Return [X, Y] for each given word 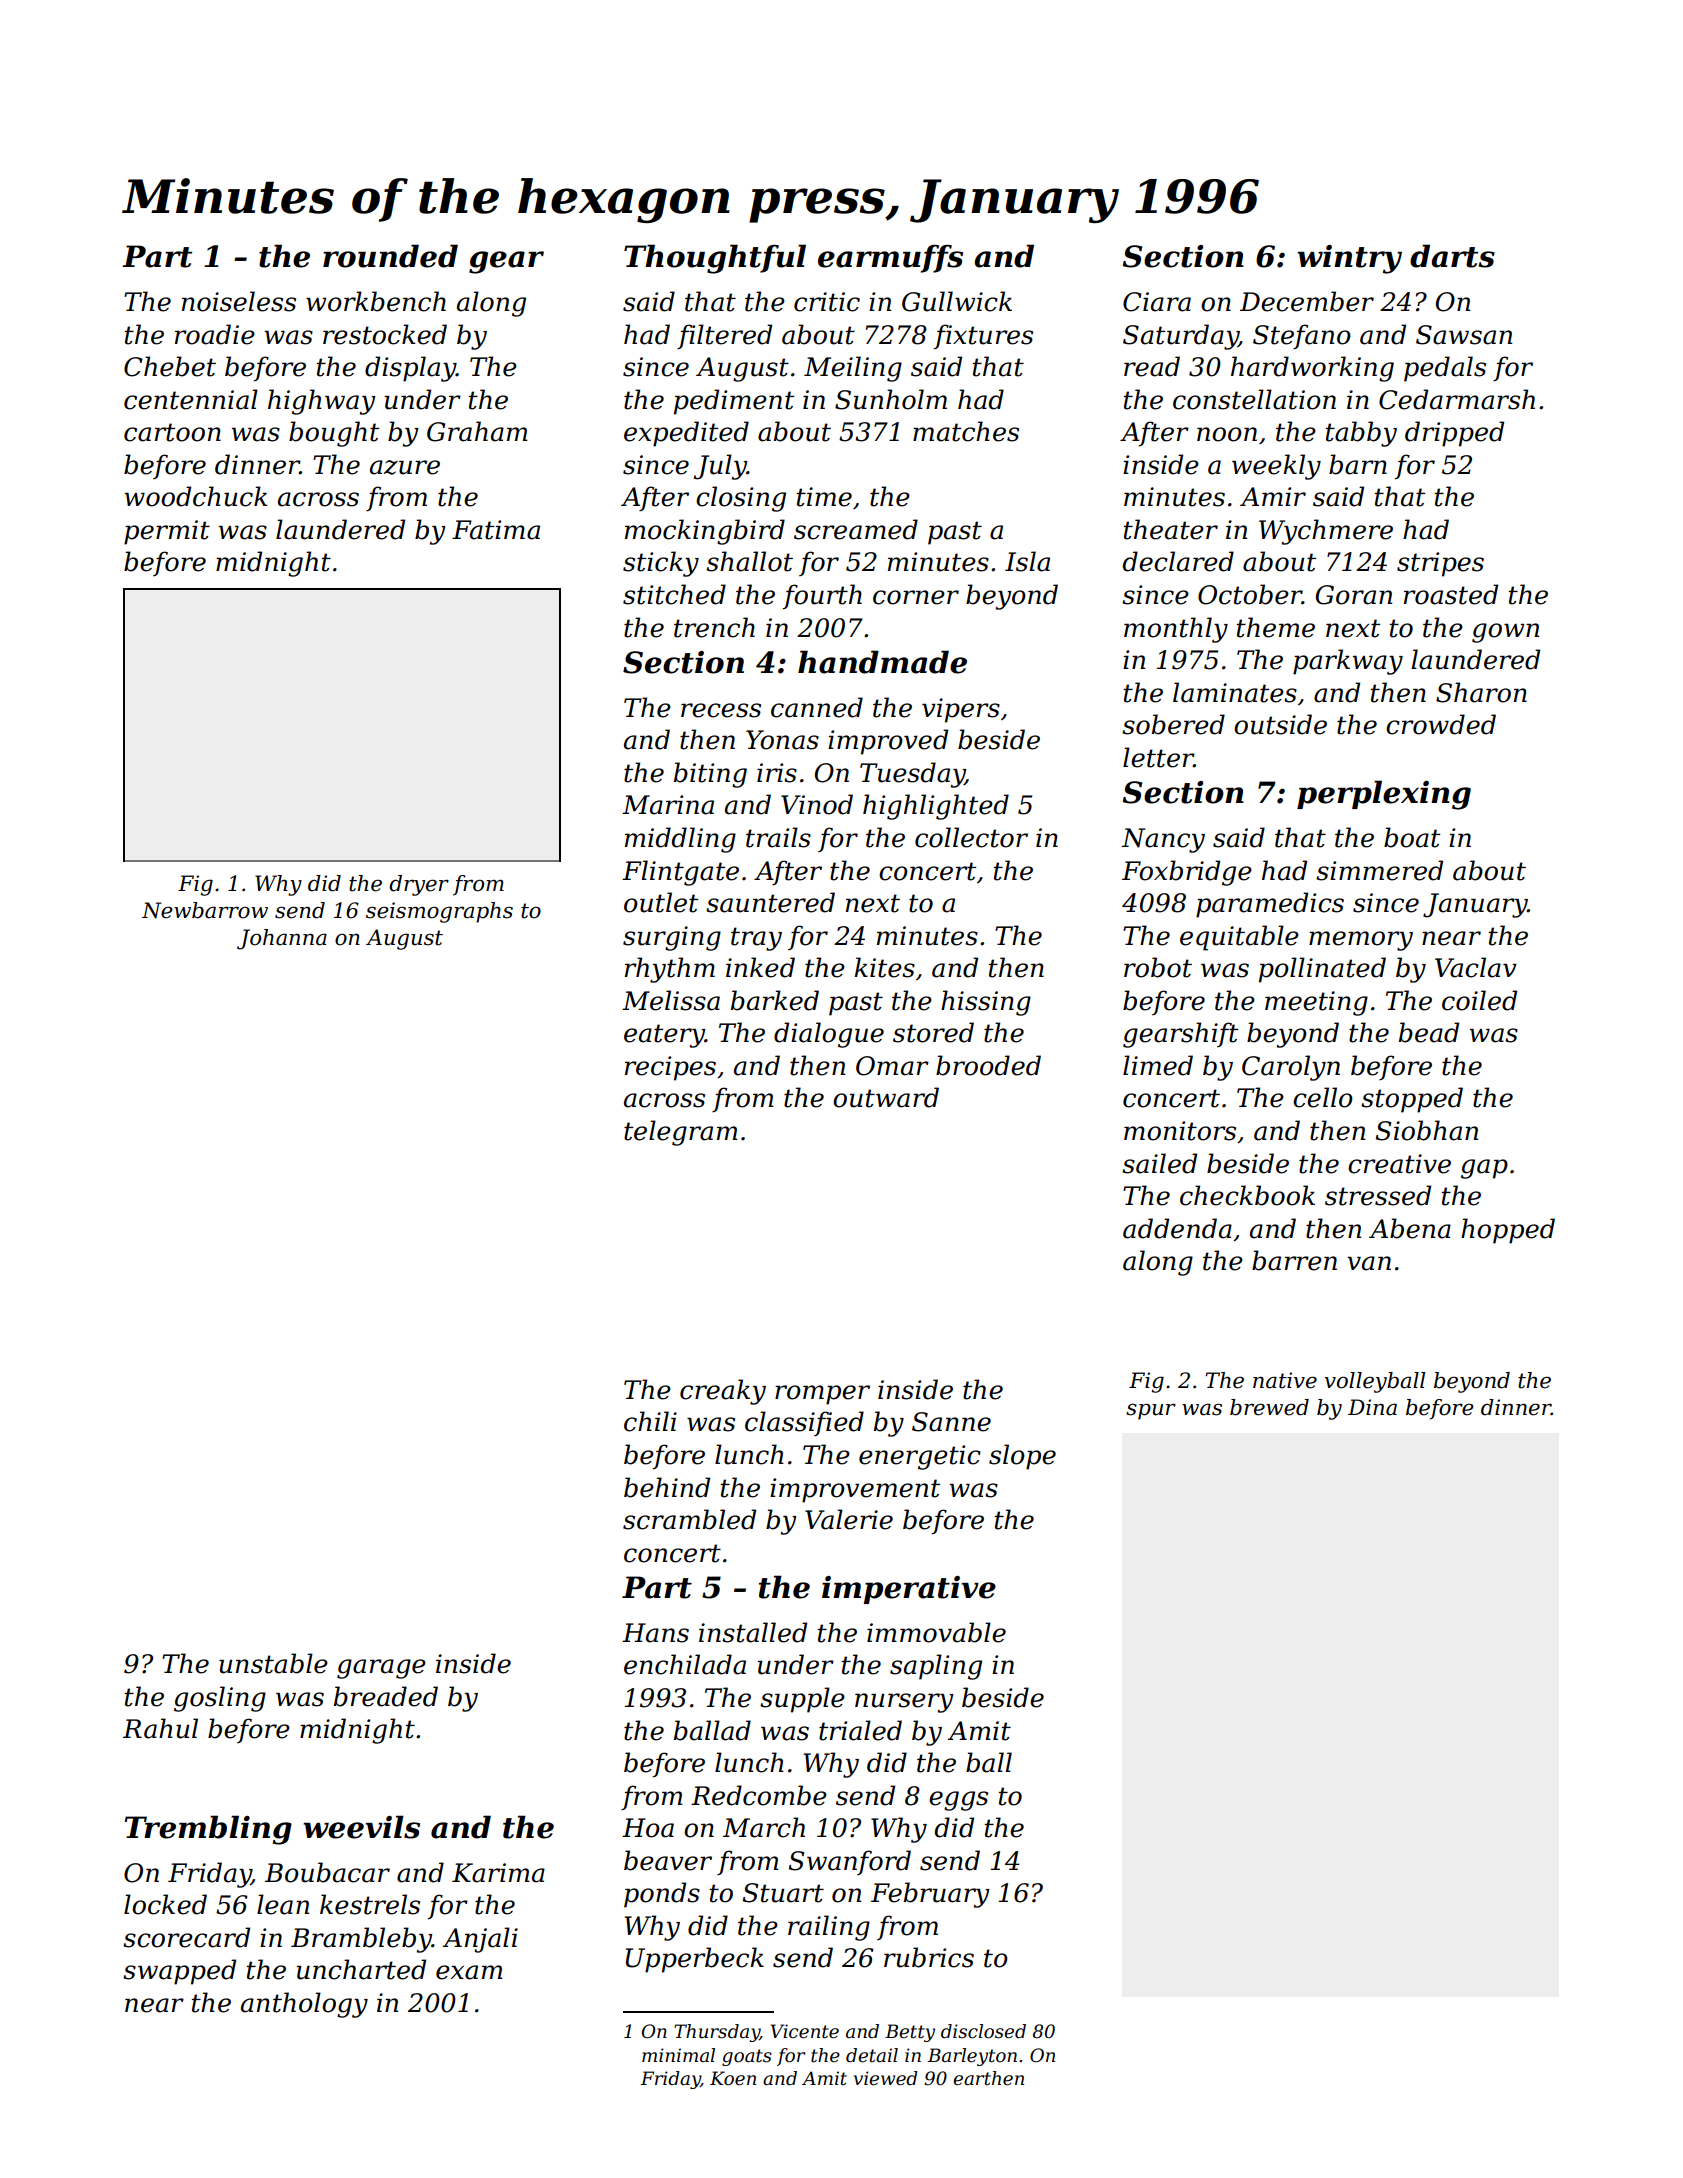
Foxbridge [1187, 873]
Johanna [282, 939]
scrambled [689, 1519]
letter [1158, 757]
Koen [733, 2078]
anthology [304, 2005]
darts [1452, 256]
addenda [1177, 1228]
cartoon [172, 432]
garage [381, 1669]
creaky [723, 1392]
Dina [1372, 1407]
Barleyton [972, 2057]
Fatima [496, 530]
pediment [734, 402]
